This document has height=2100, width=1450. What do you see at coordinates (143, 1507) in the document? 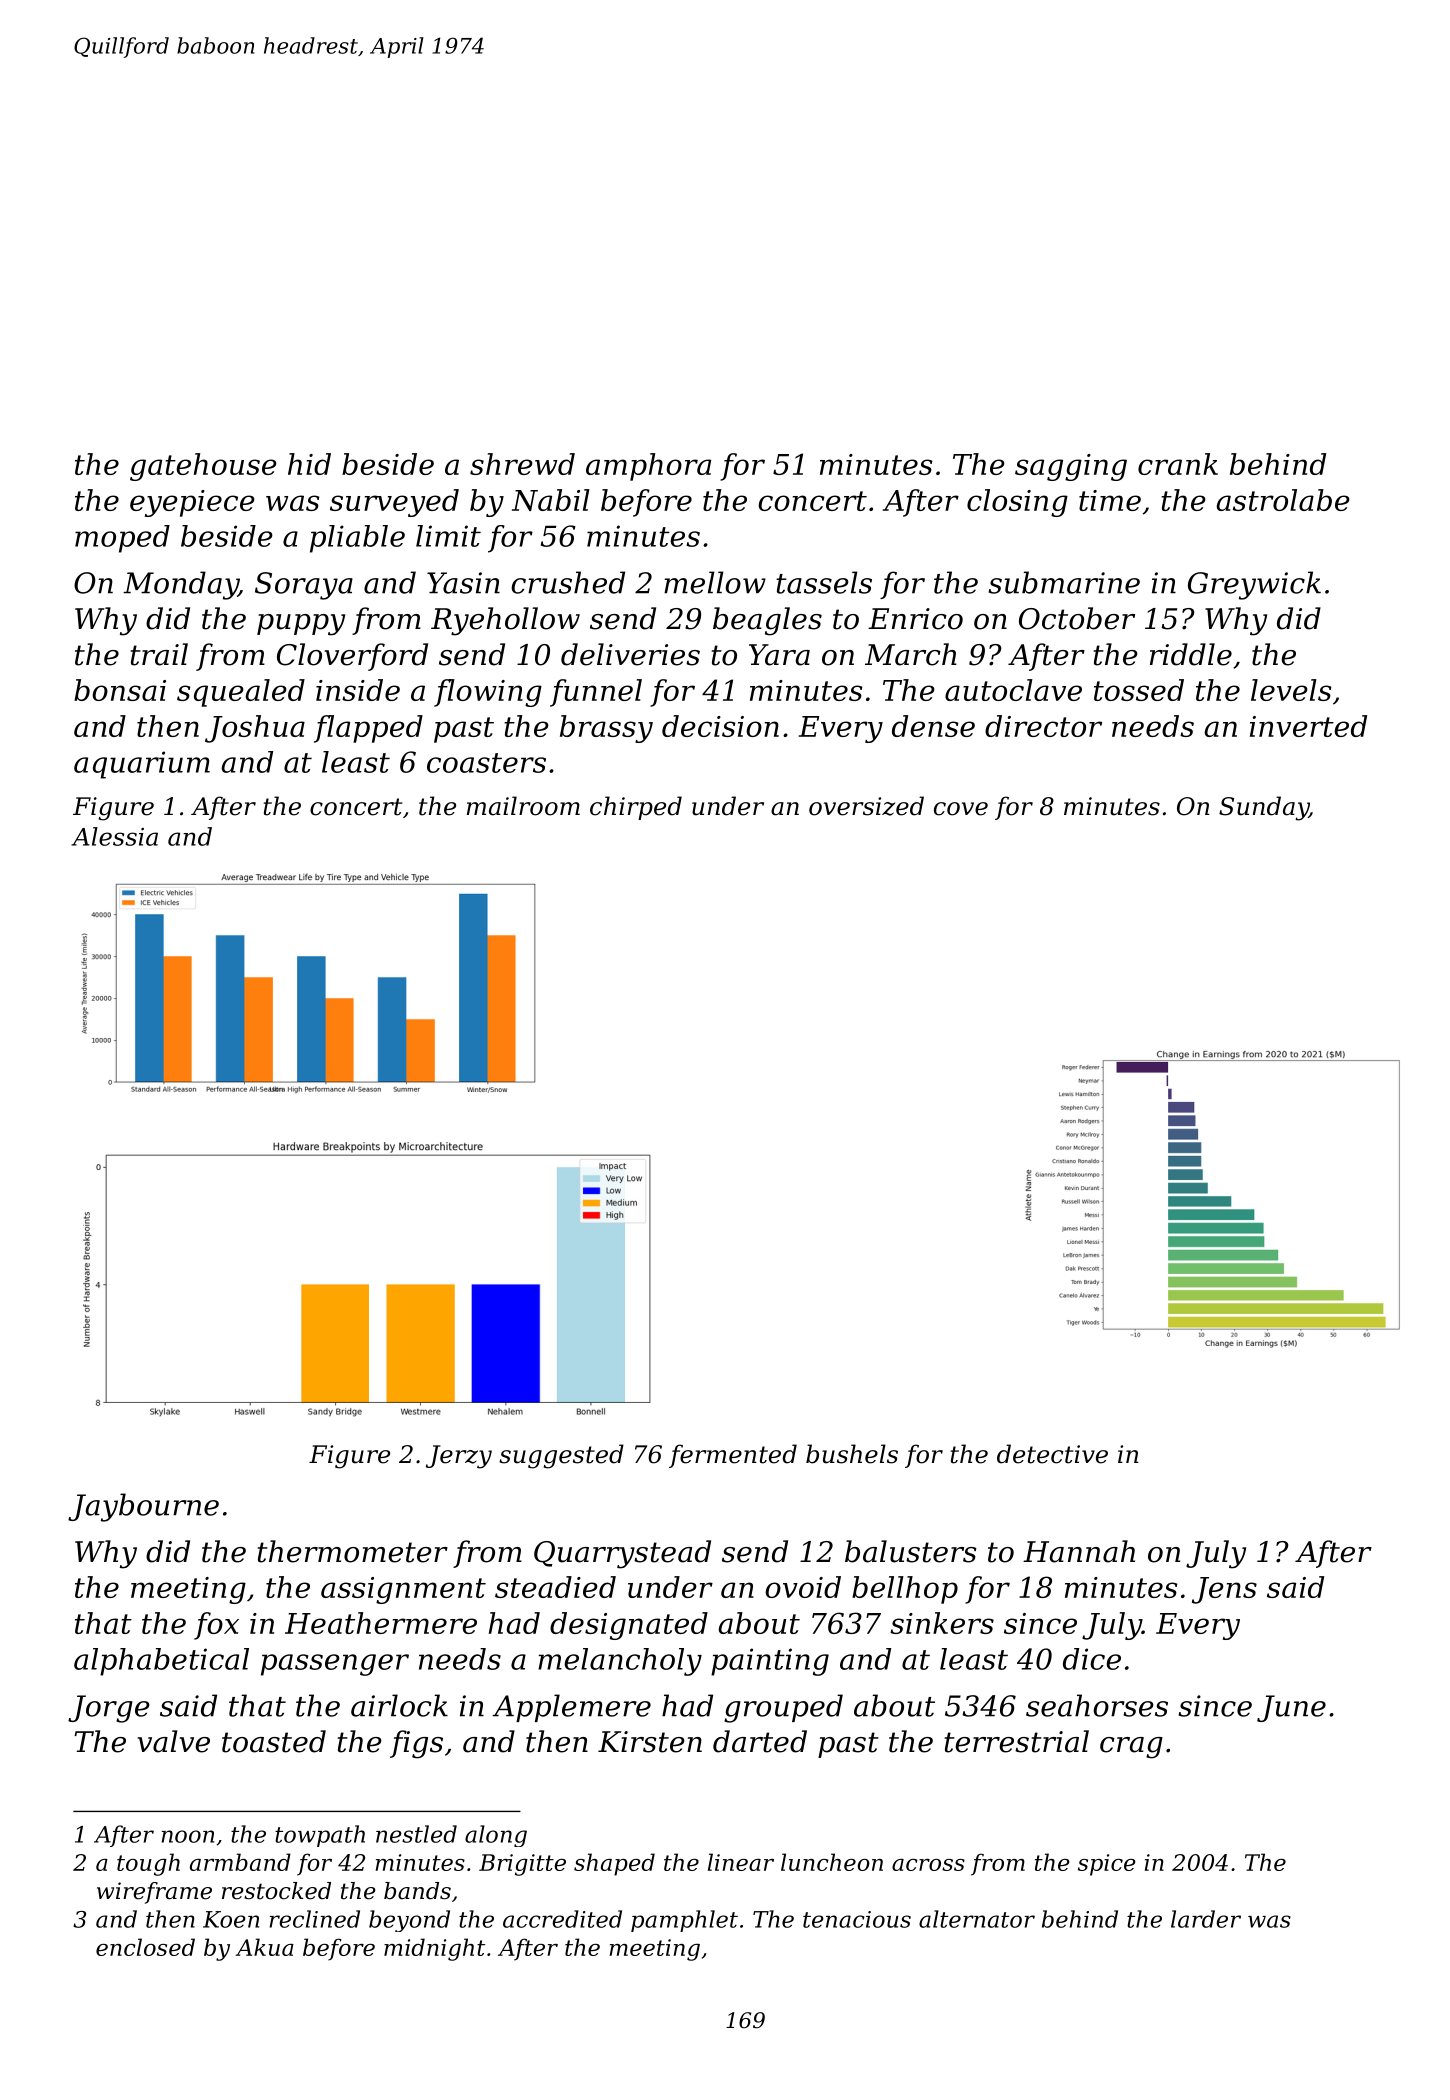
I see `Jaybourne` at bounding box center [143, 1507].
